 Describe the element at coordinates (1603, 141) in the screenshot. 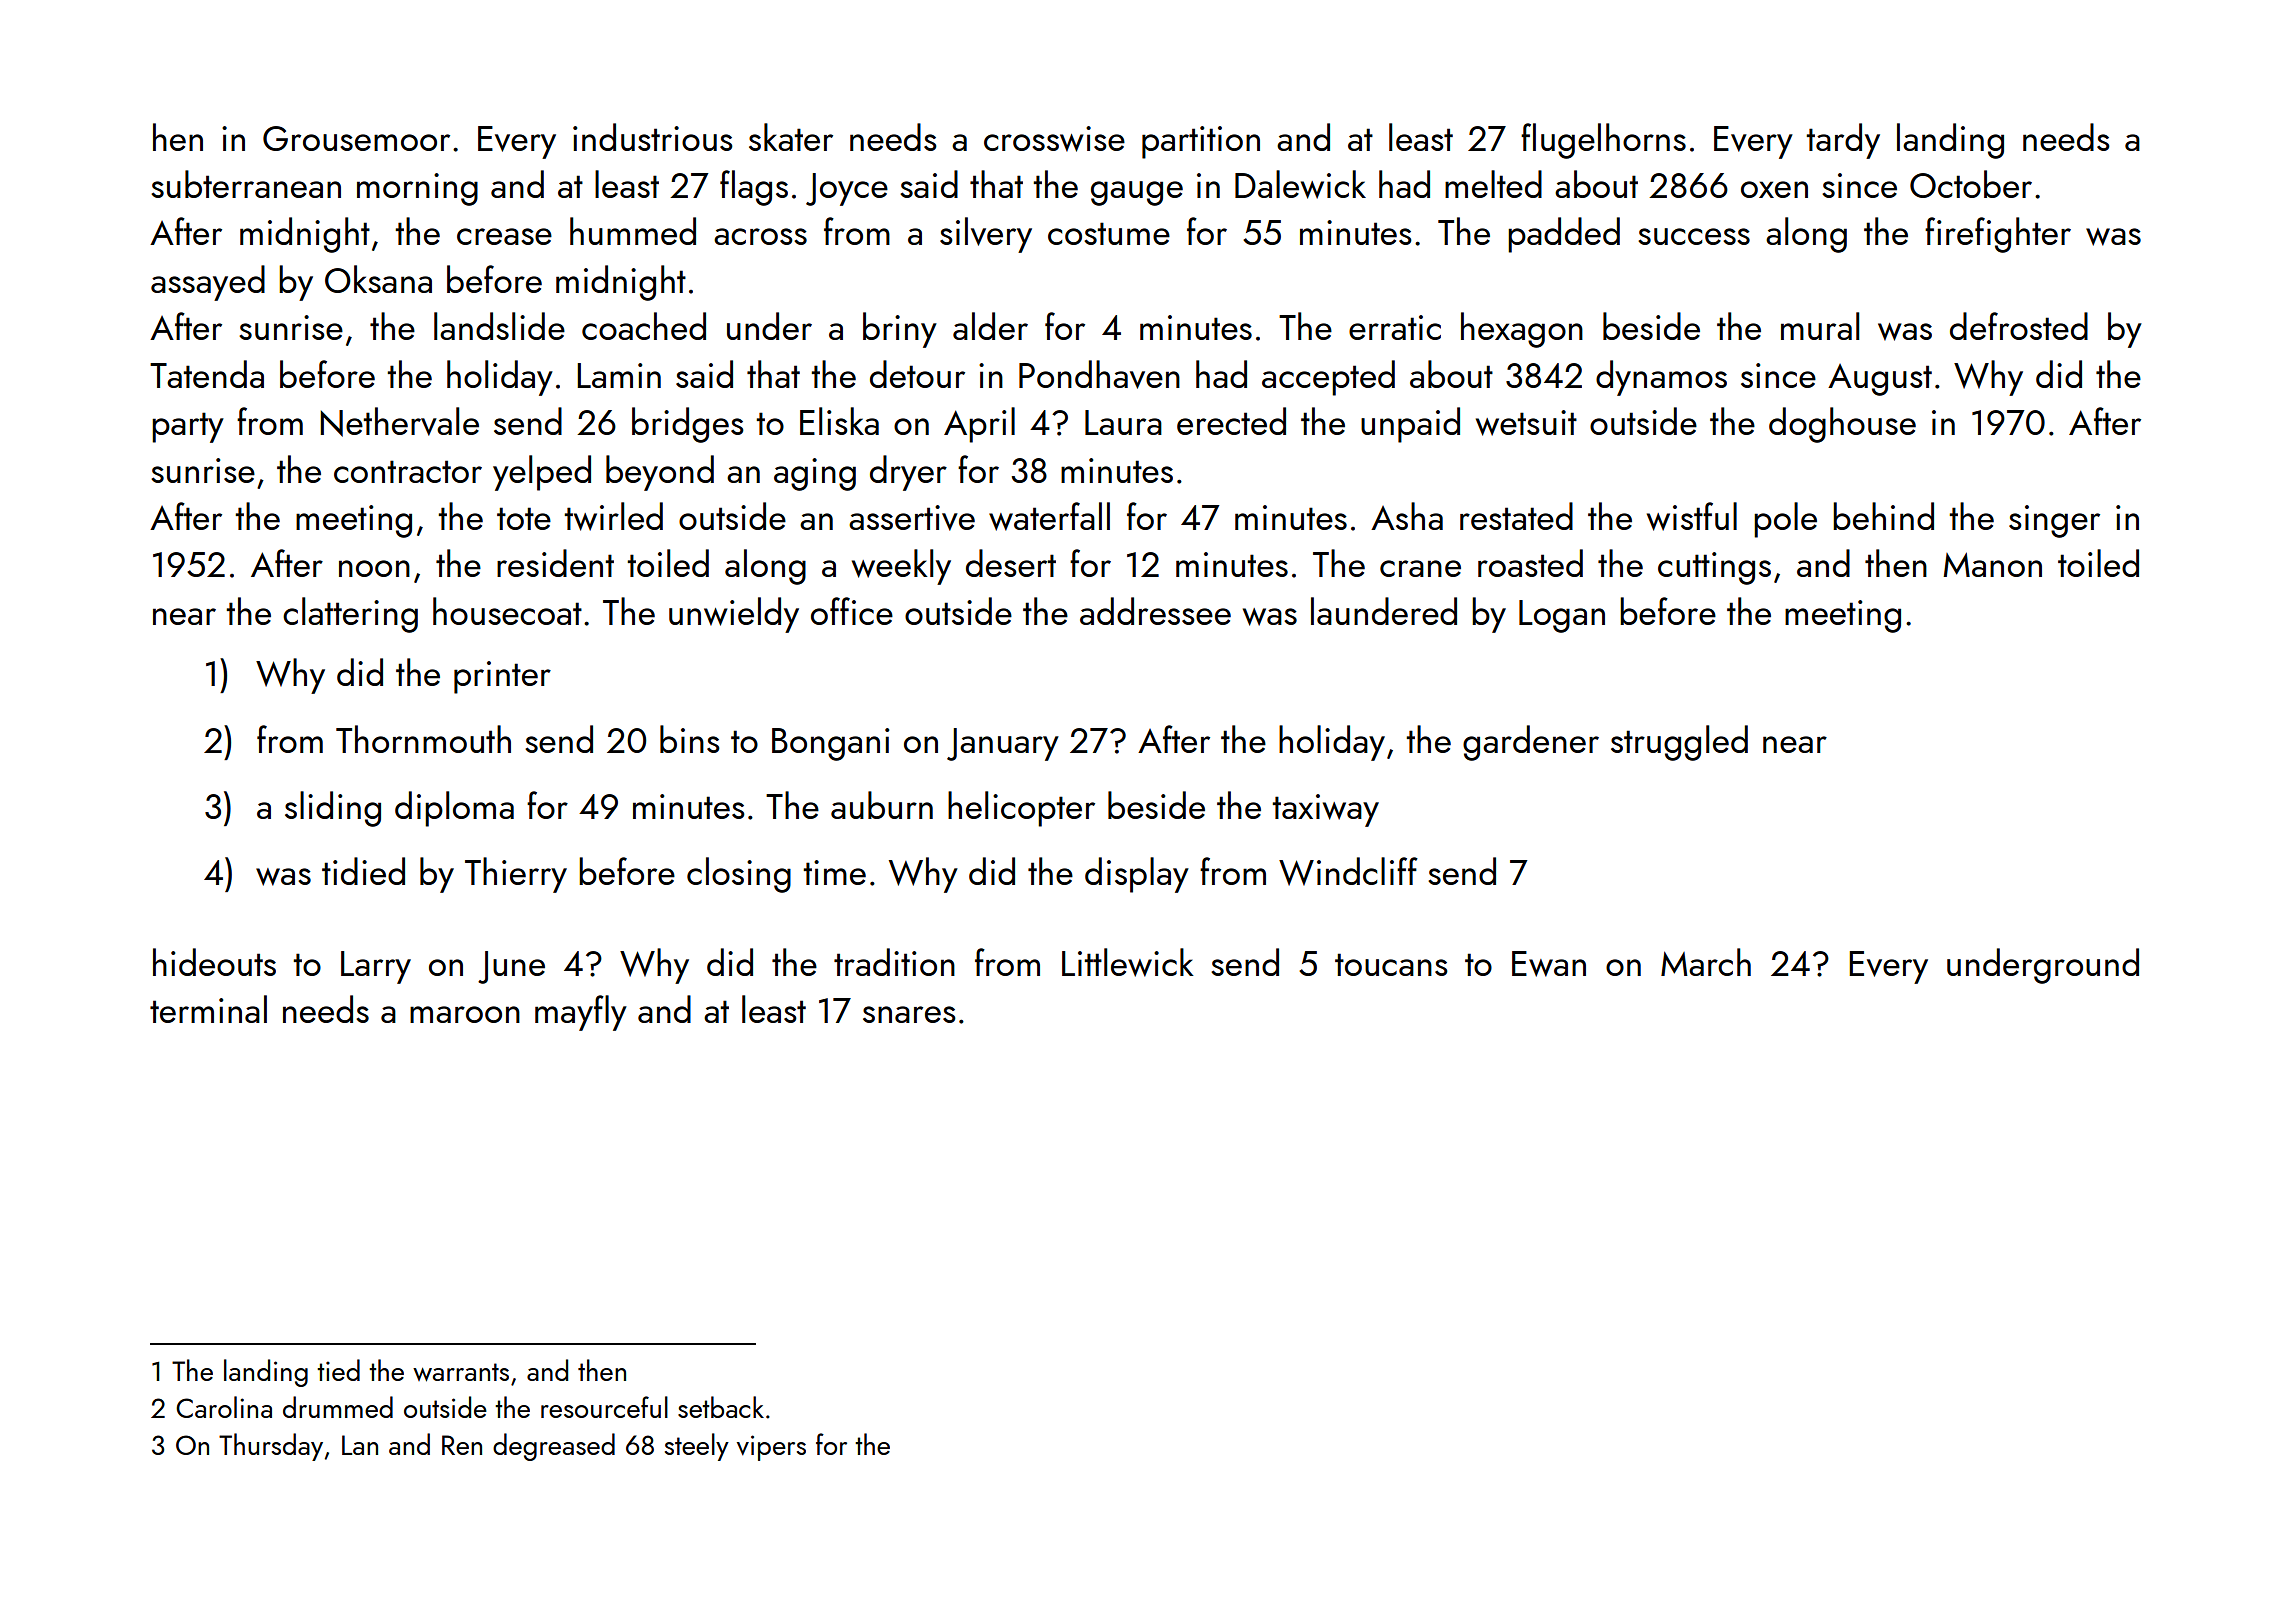

I see `flugelhorns` at that location.
